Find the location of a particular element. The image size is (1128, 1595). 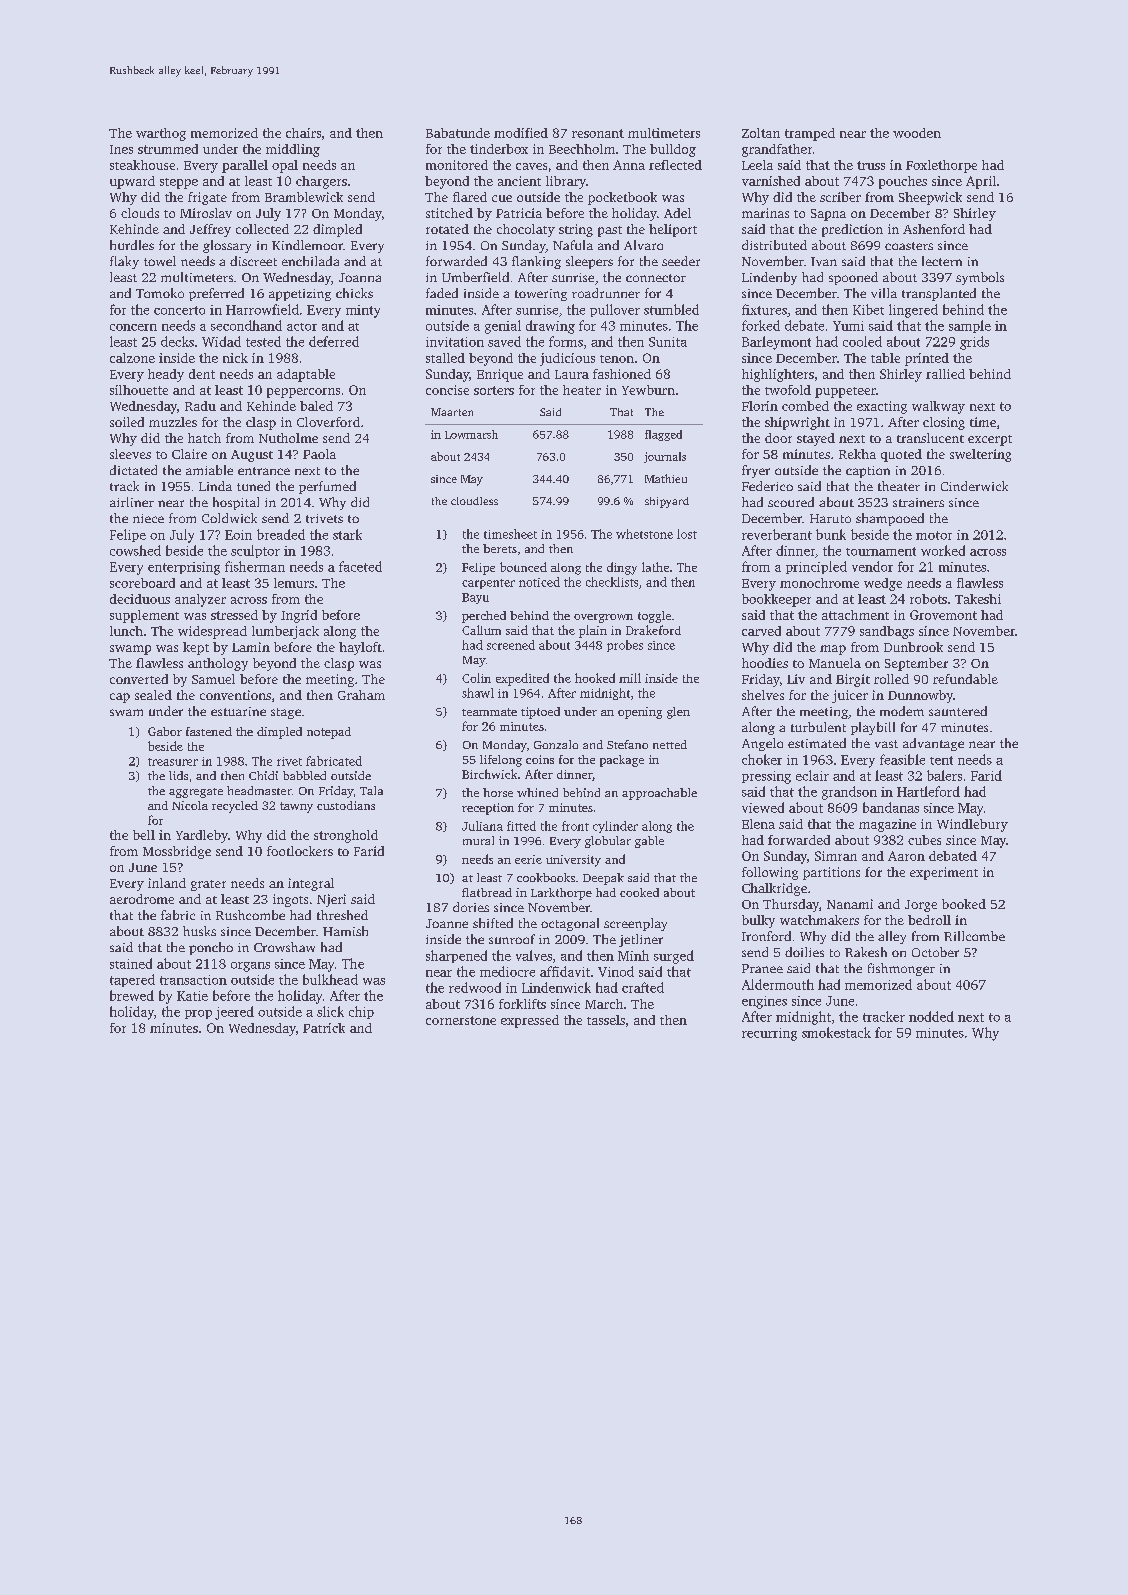

cowshed is located at coordinates (135, 550).
